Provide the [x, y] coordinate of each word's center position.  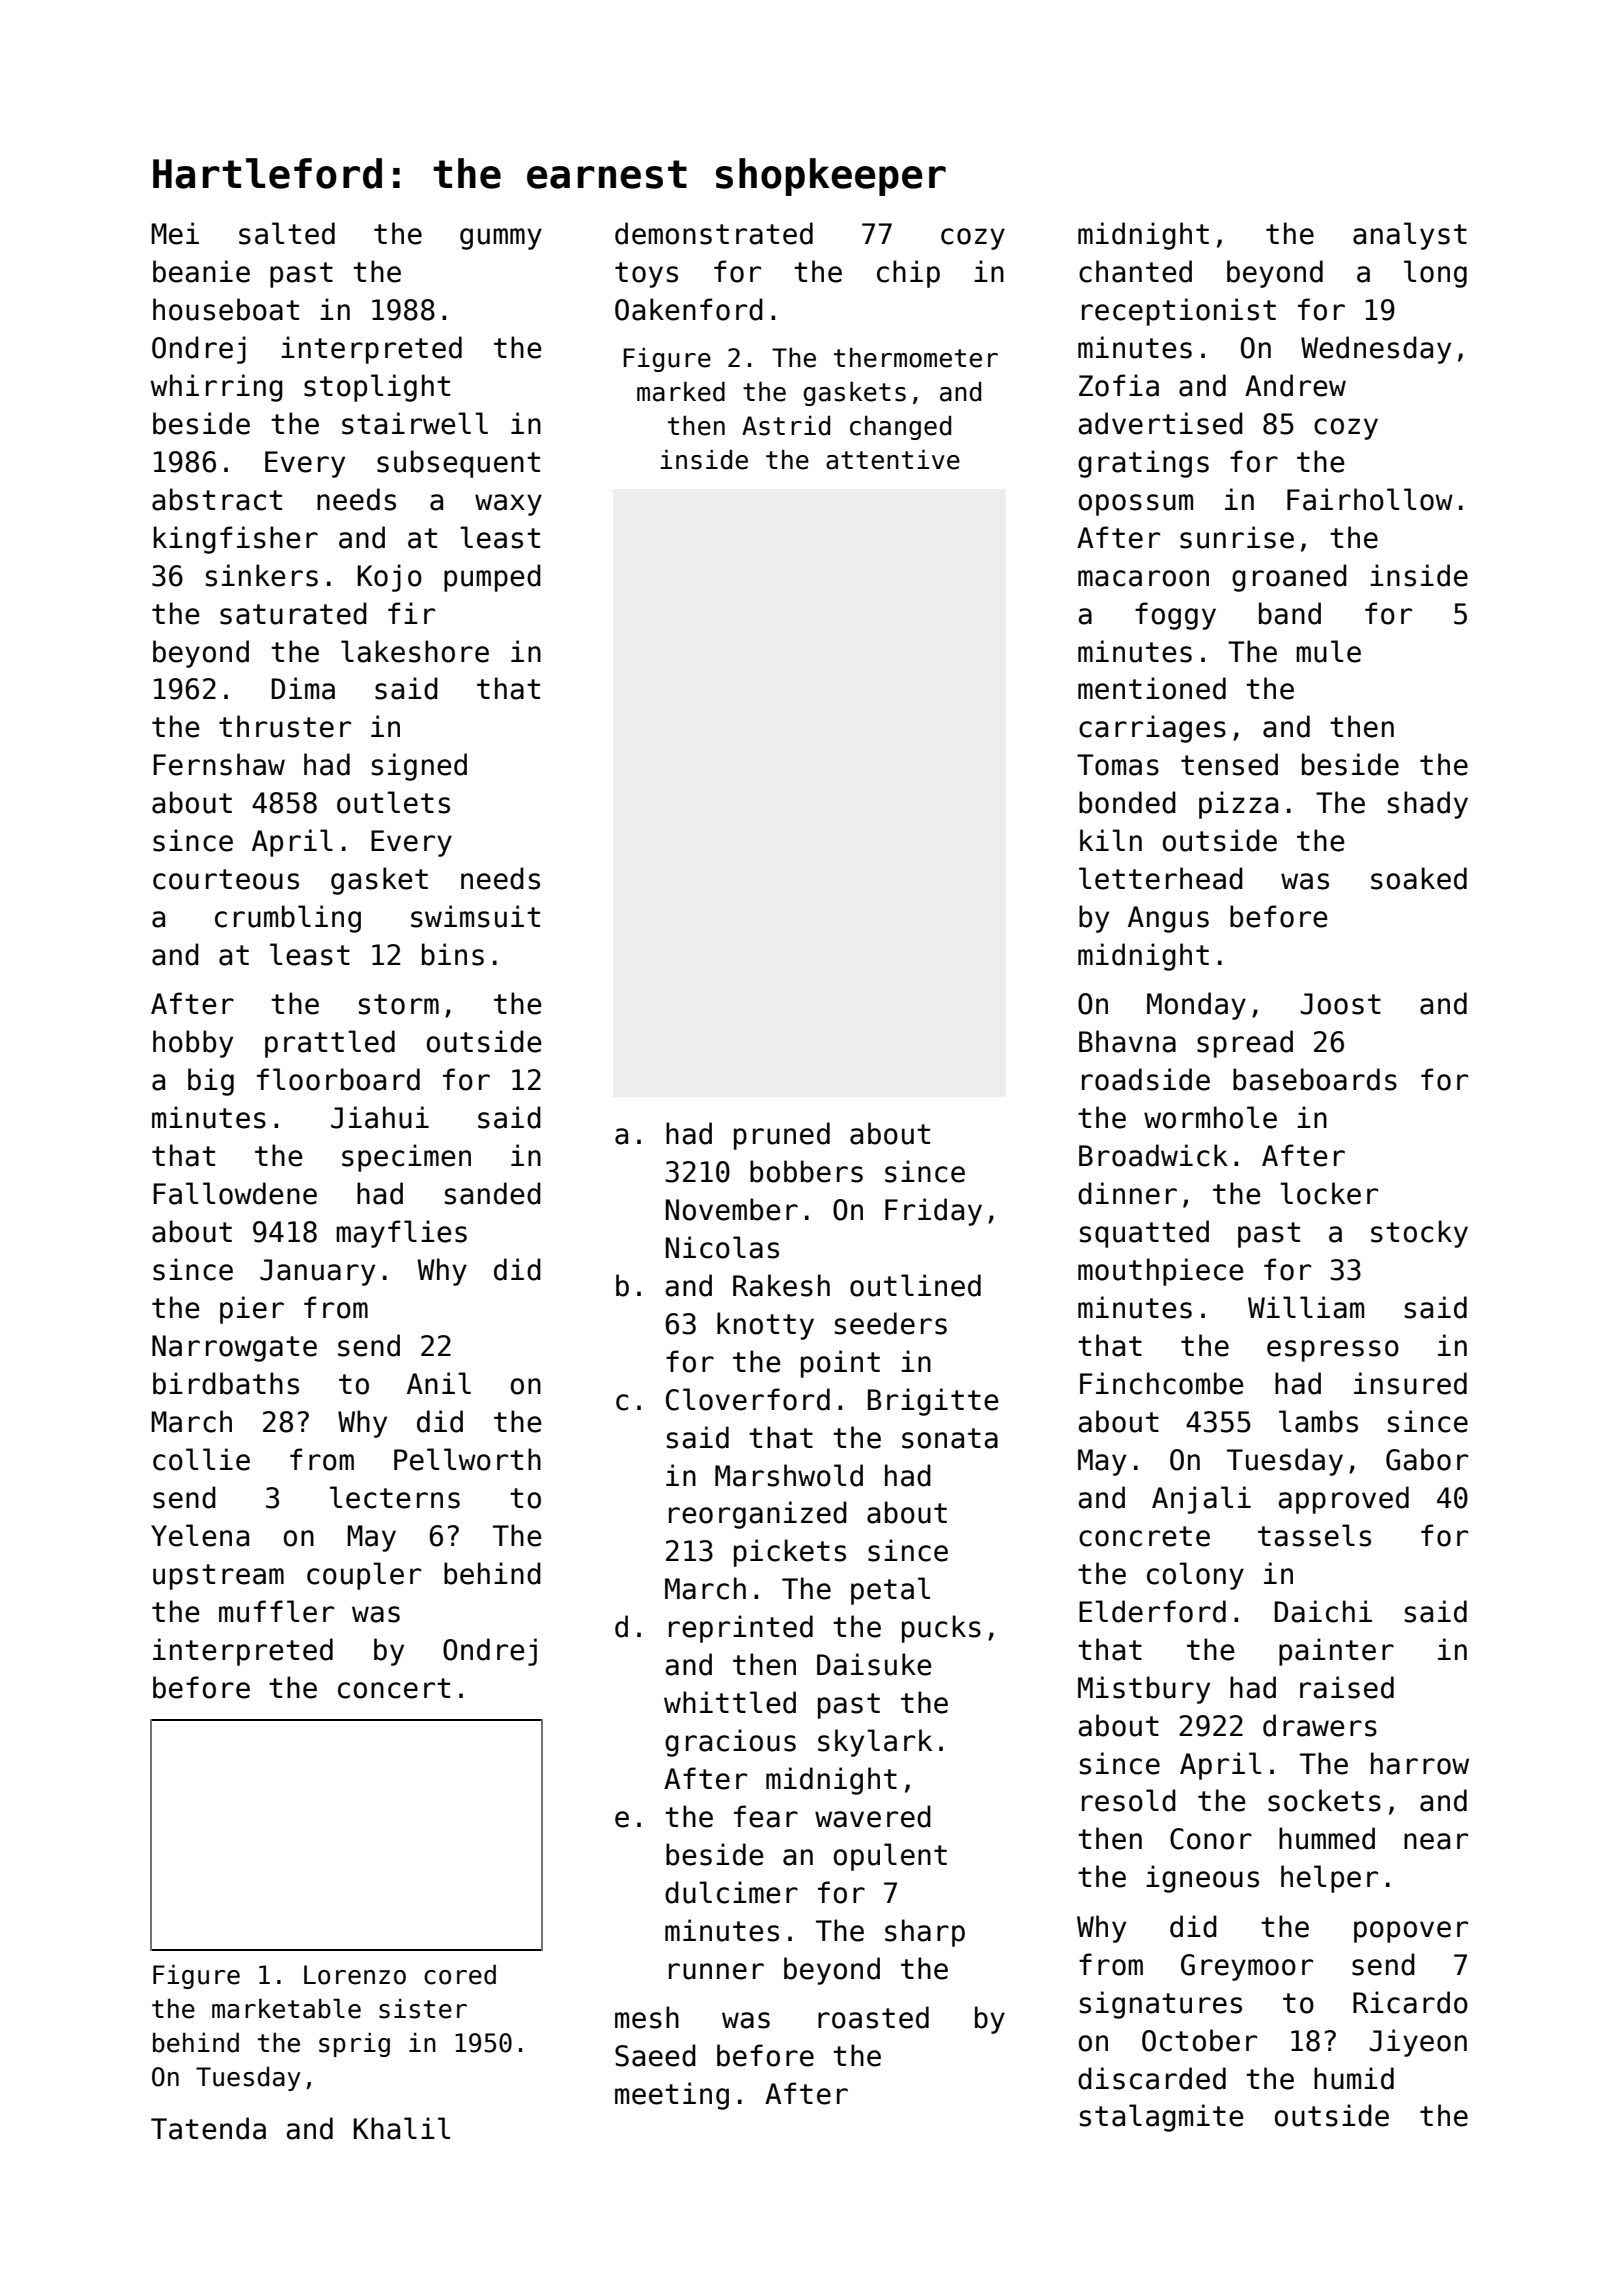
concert [394, 1688]
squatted [1144, 1234]
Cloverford [748, 1399]
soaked [1419, 878]
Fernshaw [219, 764]
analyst [1410, 236]
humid [1354, 2078]
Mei [175, 233]
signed [419, 767]
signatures [1161, 2005]
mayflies [401, 1234]
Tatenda [208, 2128]
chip [908, 274]
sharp [925, 1933]
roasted [873, 2017]
